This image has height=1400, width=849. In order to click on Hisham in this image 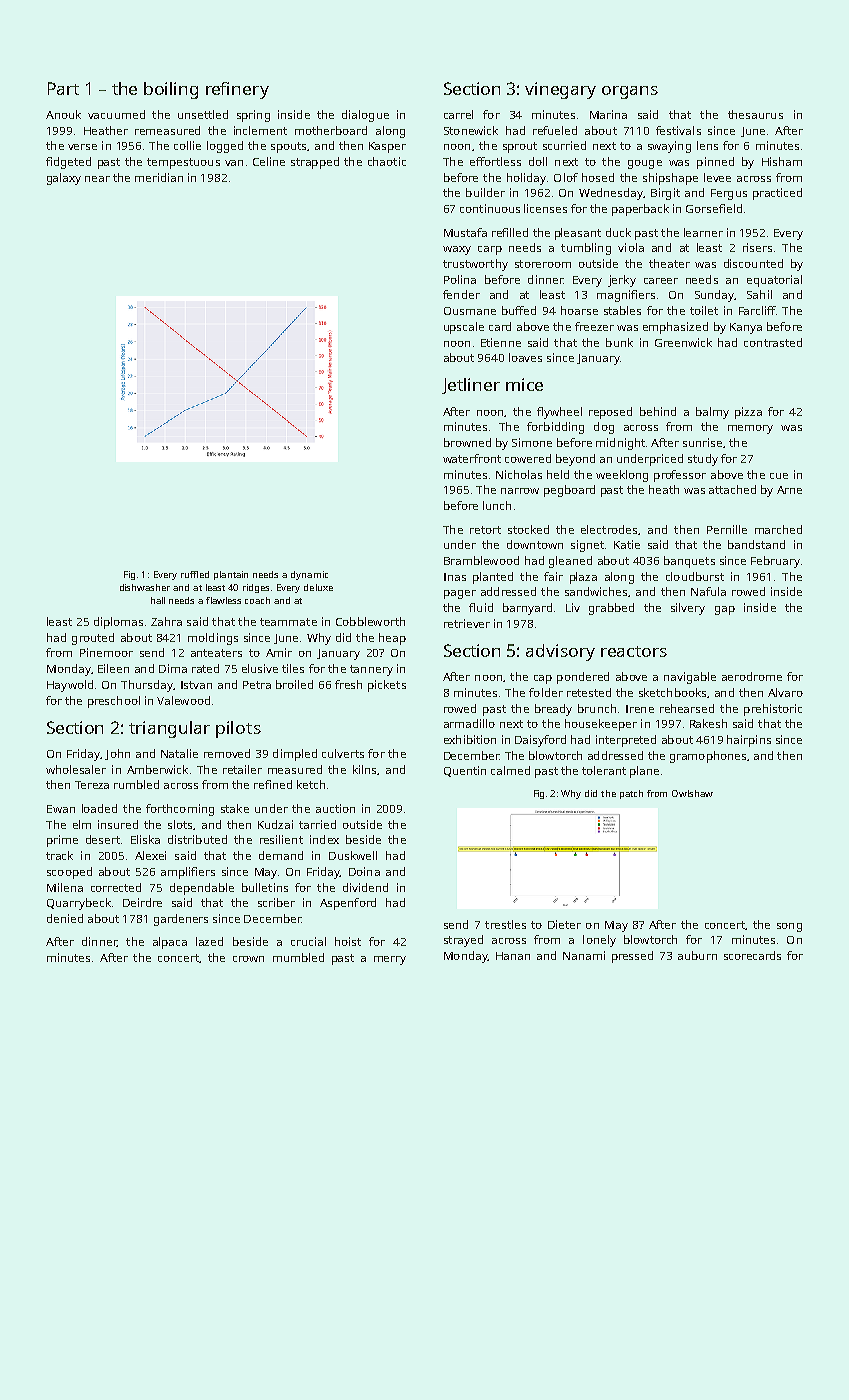, I will do `click(782, 161)`.
